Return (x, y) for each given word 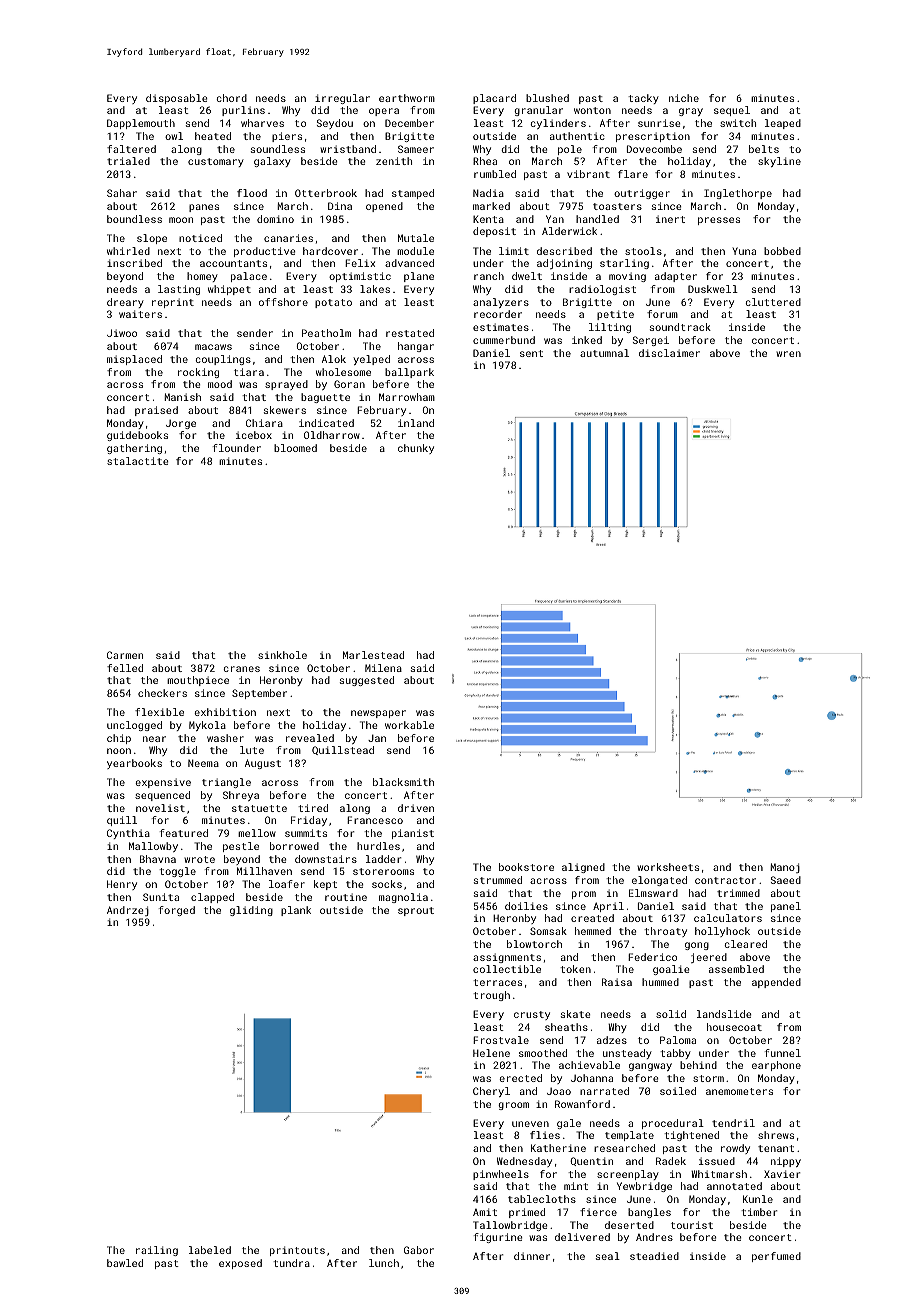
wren (788, 354)
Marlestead (373, 655)
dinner (532, 1256)
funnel (783, 1053)
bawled (125, 1263)
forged (177, 911)
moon (181, 220)
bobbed (782, 251)
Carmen (125, 655)
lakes (375, 289)
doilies (526, 906)
